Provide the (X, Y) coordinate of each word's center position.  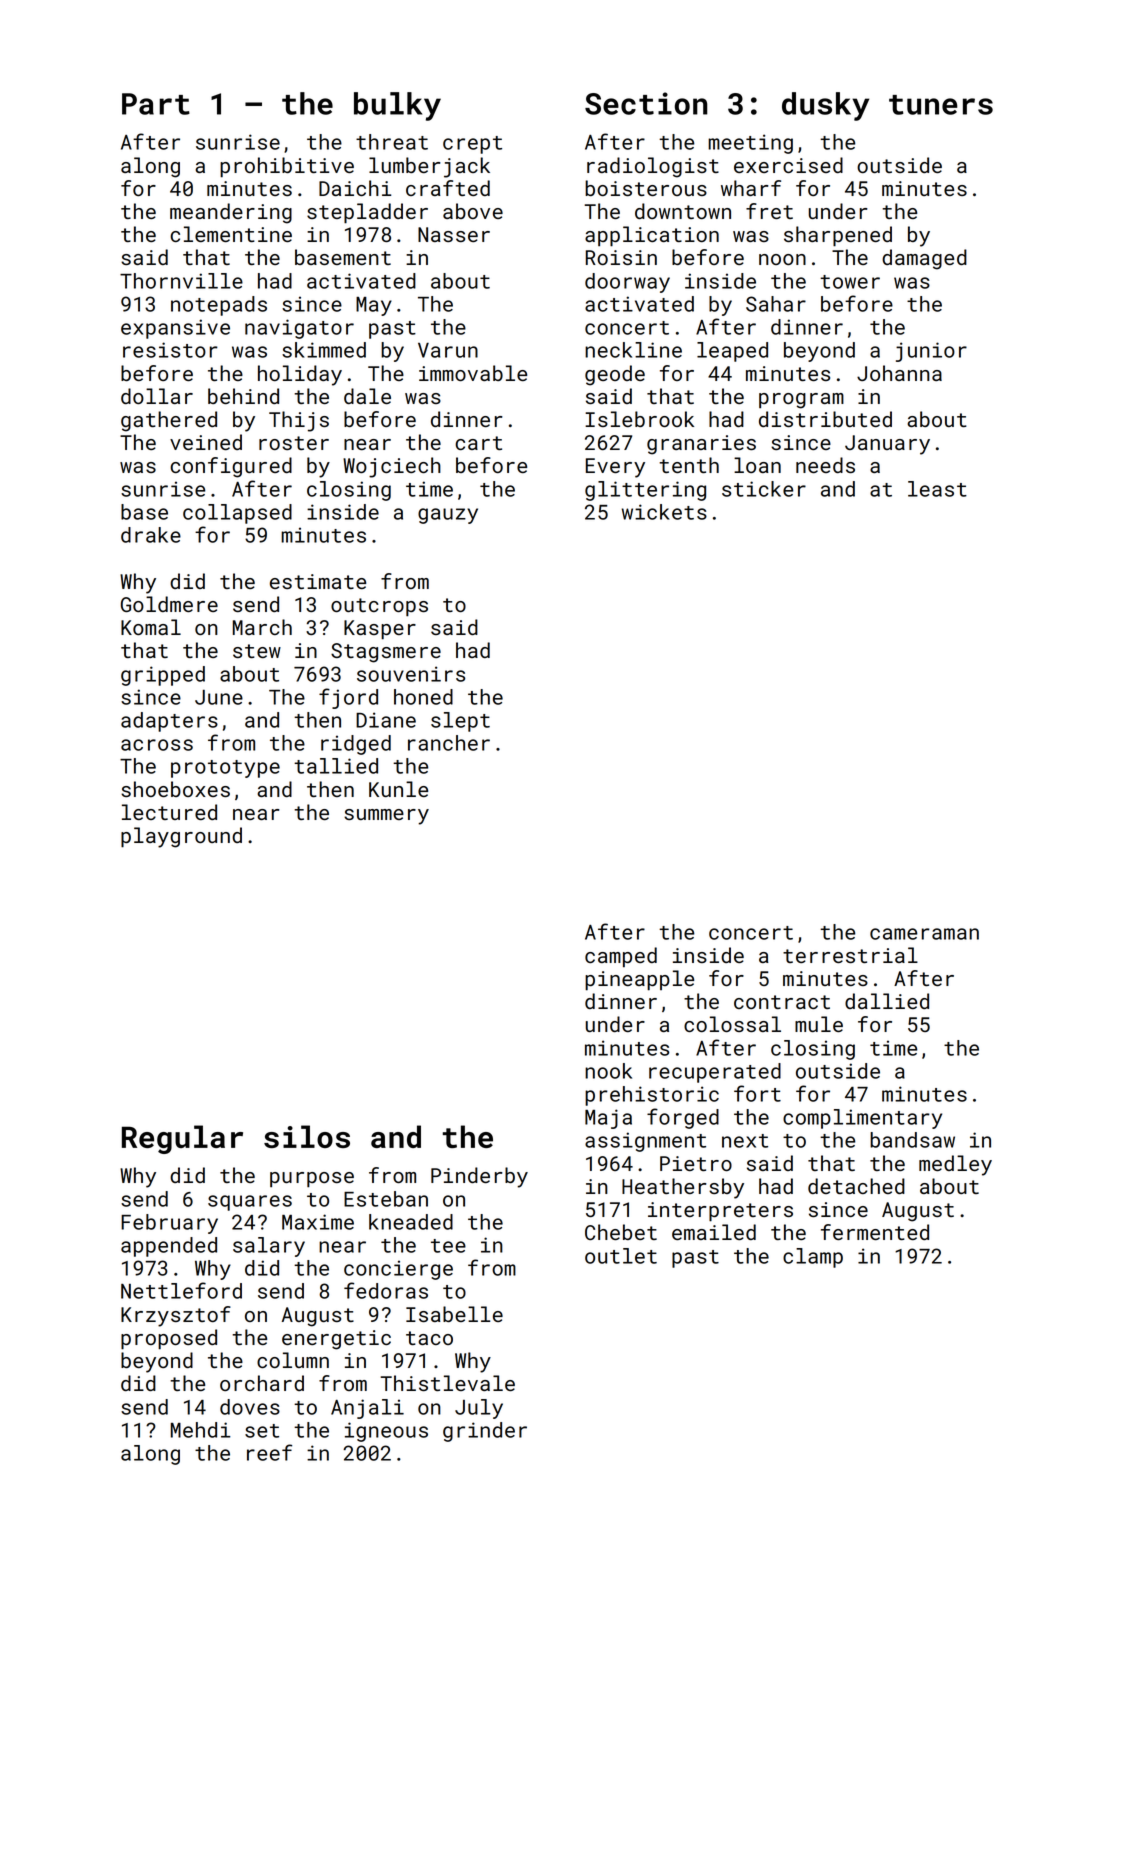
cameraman (924, 934)
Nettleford (181, 1290)
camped (621, 957)
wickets (664, 512)
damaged (924, 259)
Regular (182, 1139)
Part (156, 104)
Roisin (621, 257)
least (937, 489)
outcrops (379, 607)
